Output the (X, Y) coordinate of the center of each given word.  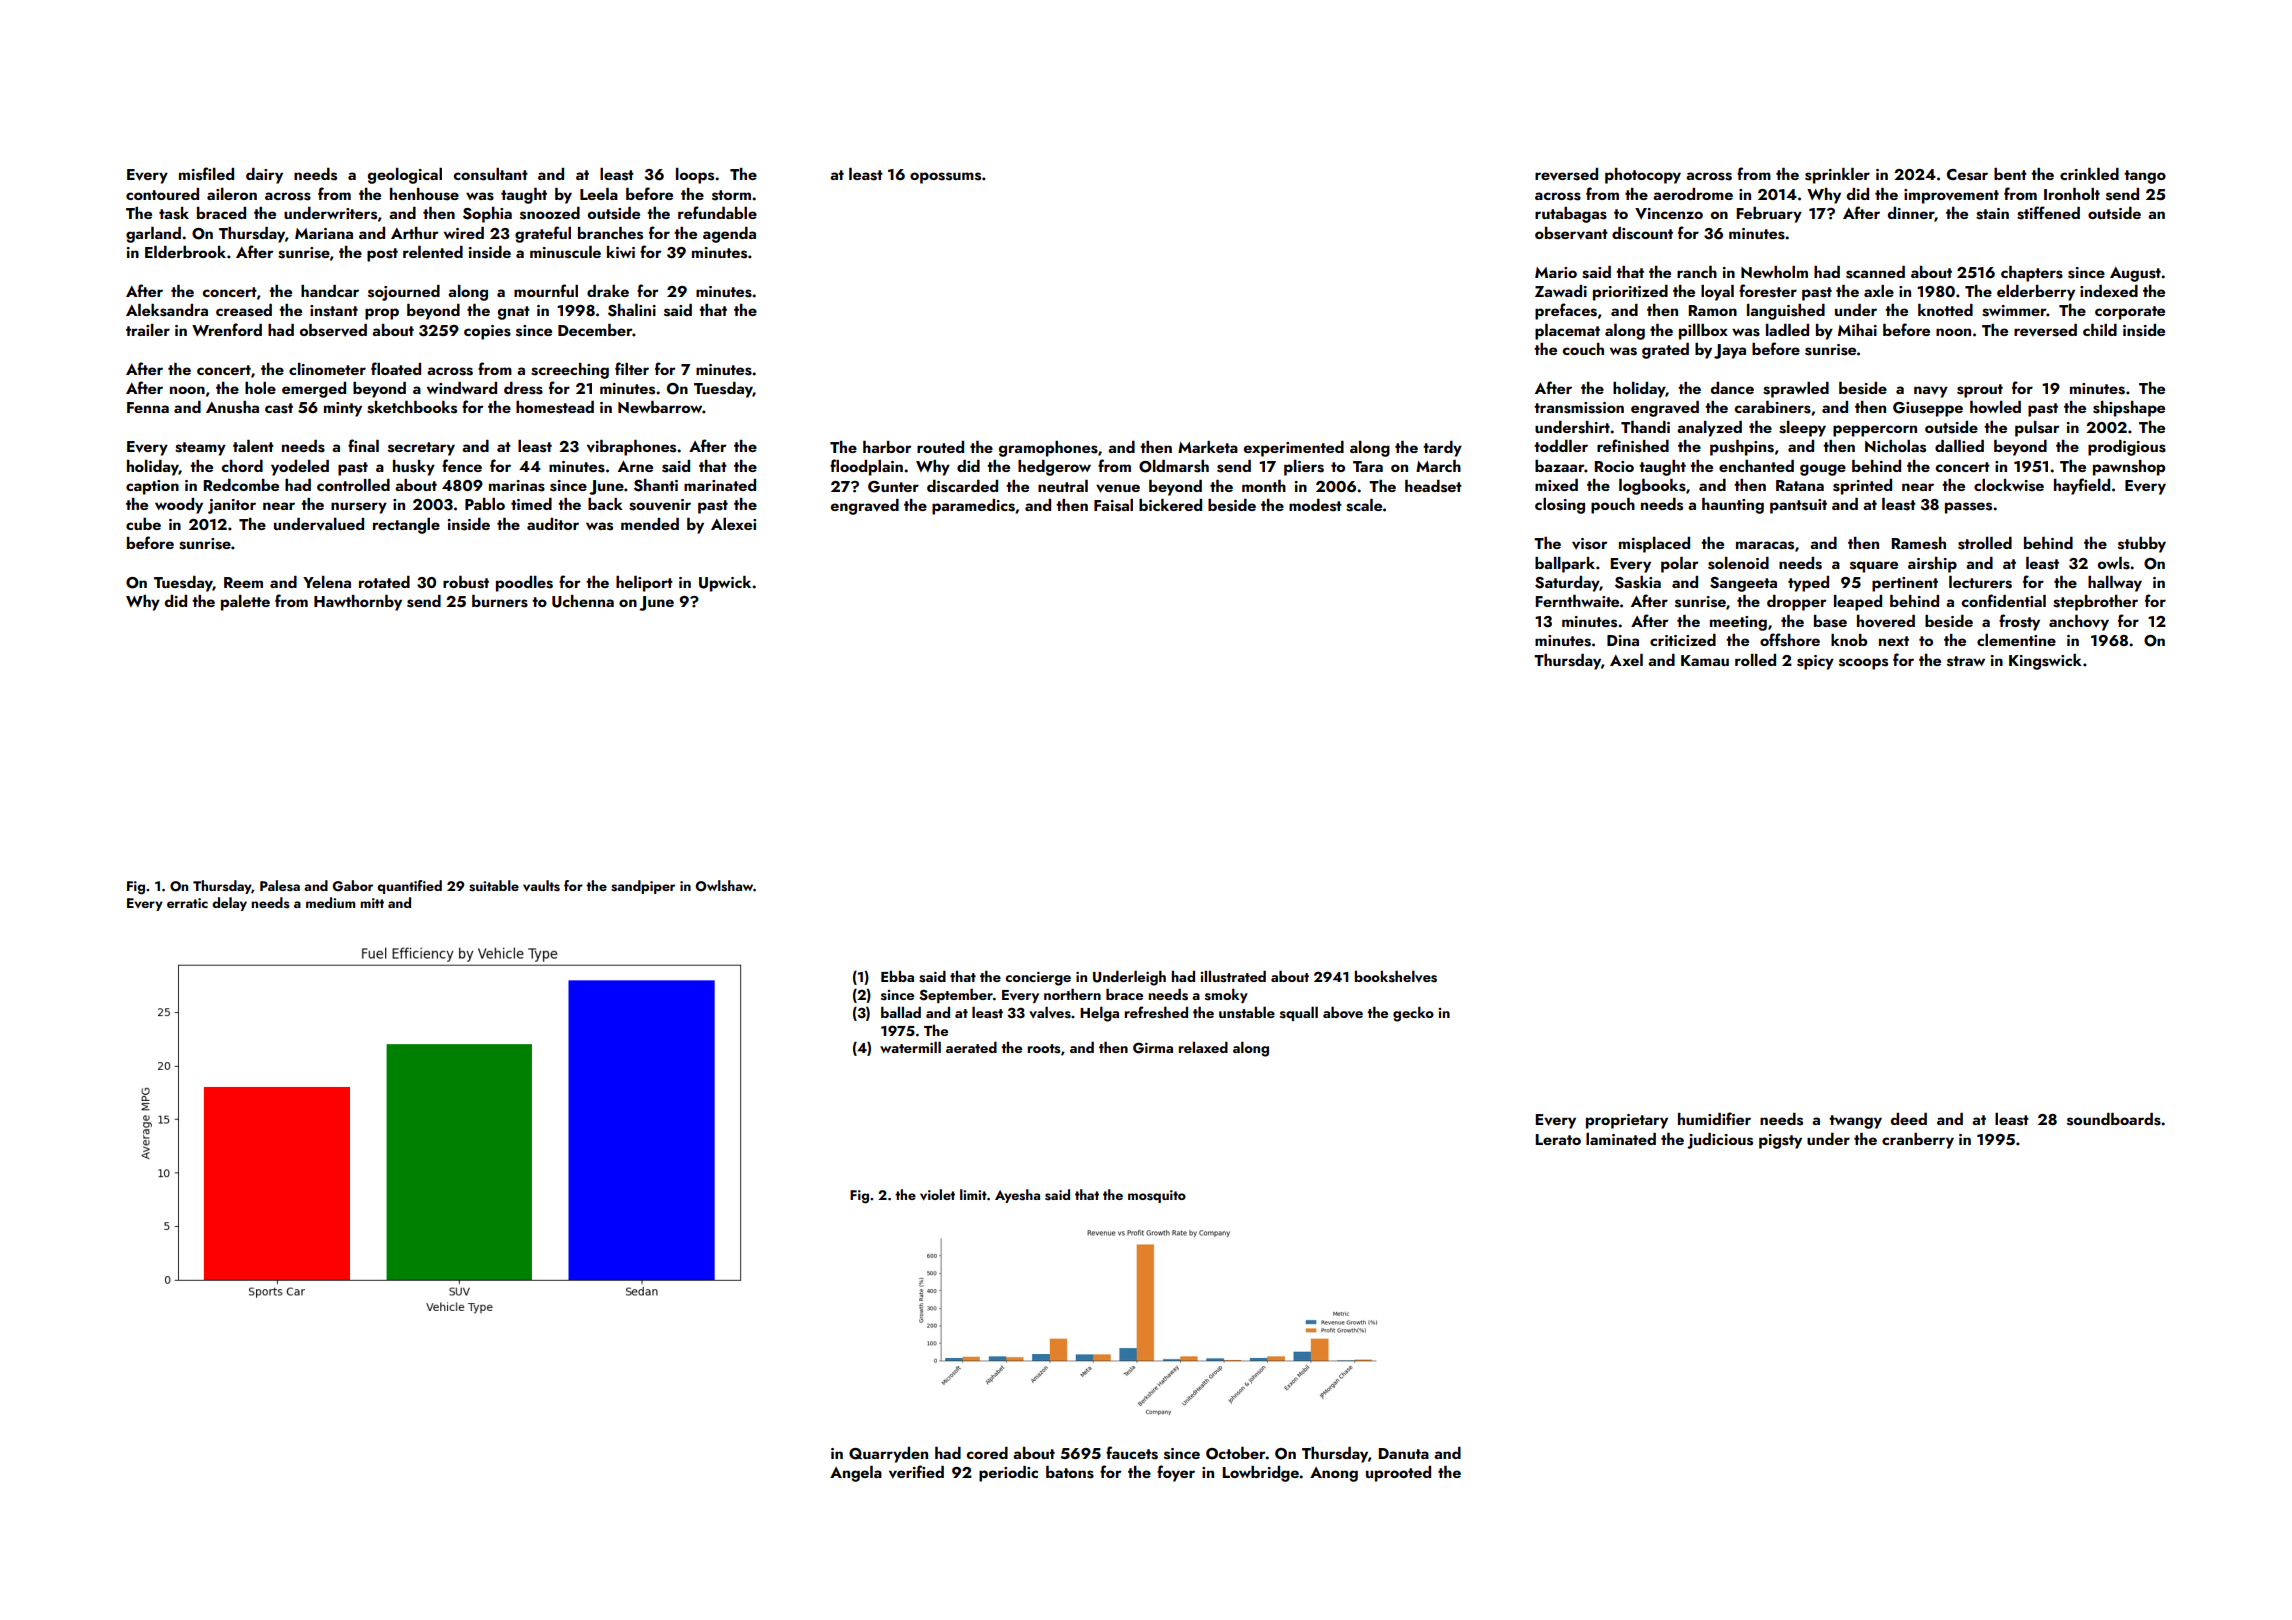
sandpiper (643, 887)
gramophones (1048, 449)
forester (1768, 291)
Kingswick (2045, 662)
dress (523, 388)
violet (937, 1195)
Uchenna (583, 601)
